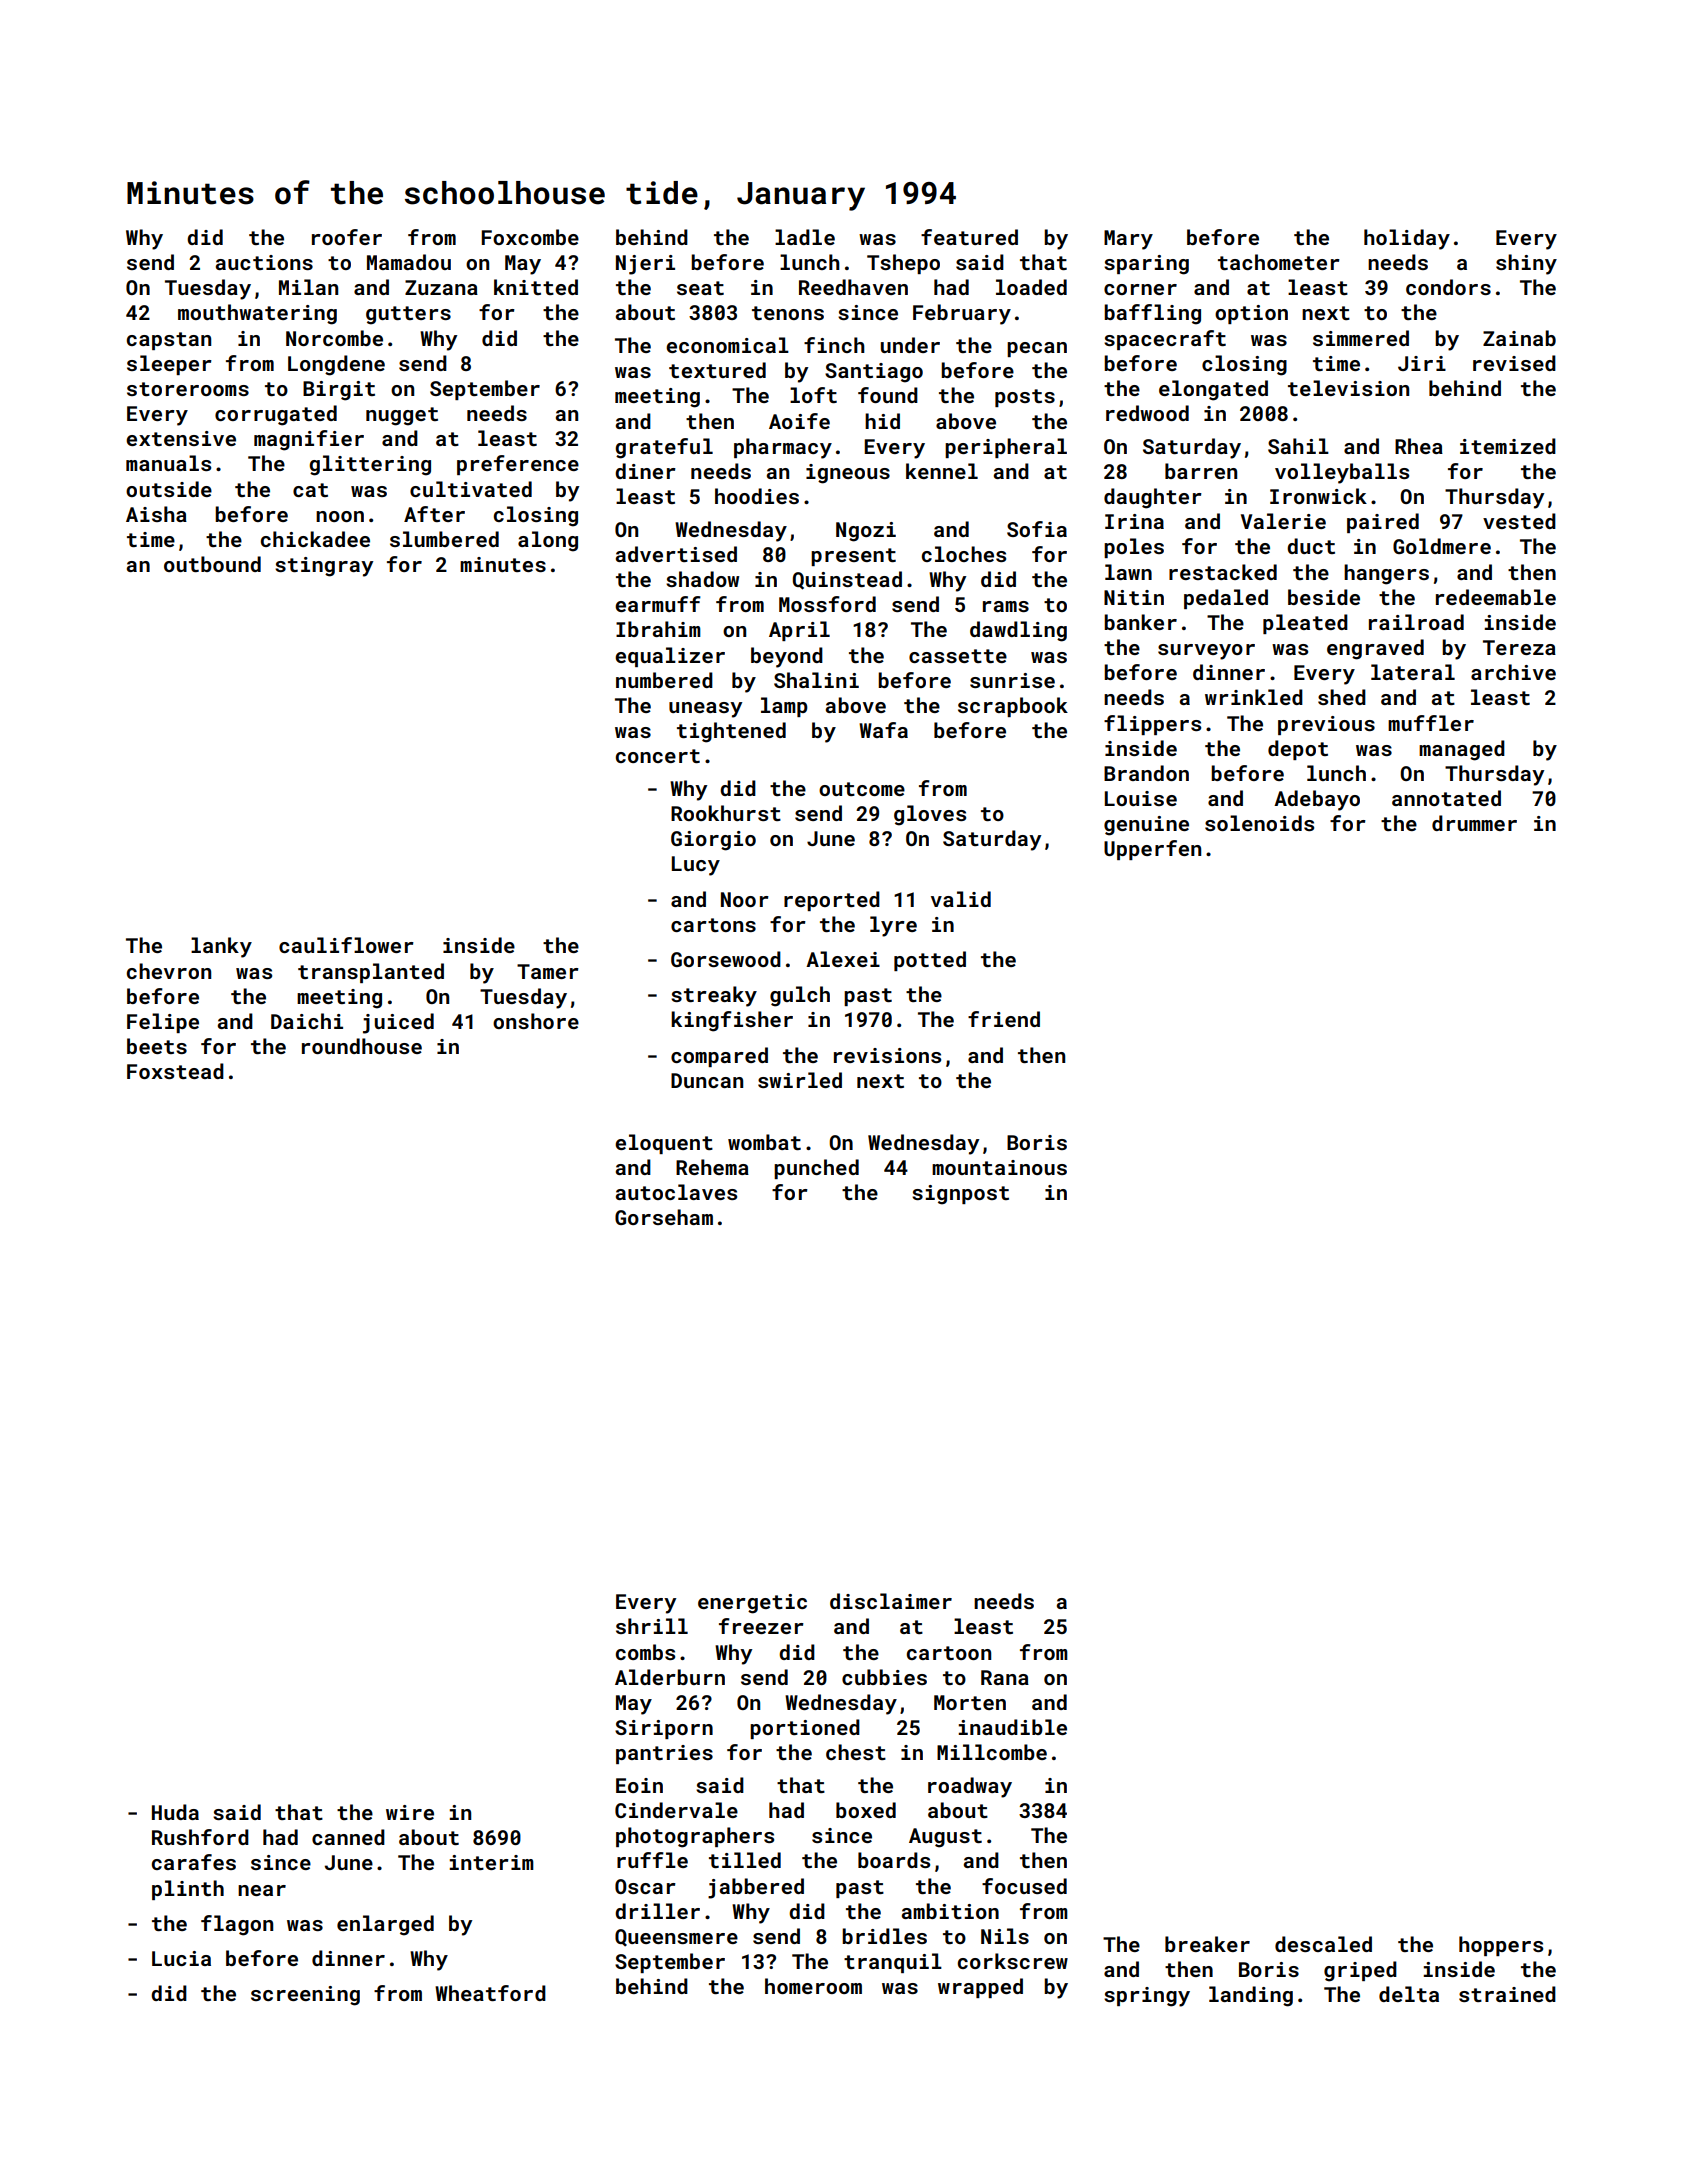 Image resolution: width=1683 pixels, height=2178 pixels. I want to click on energetic, so click(752, 1604).
